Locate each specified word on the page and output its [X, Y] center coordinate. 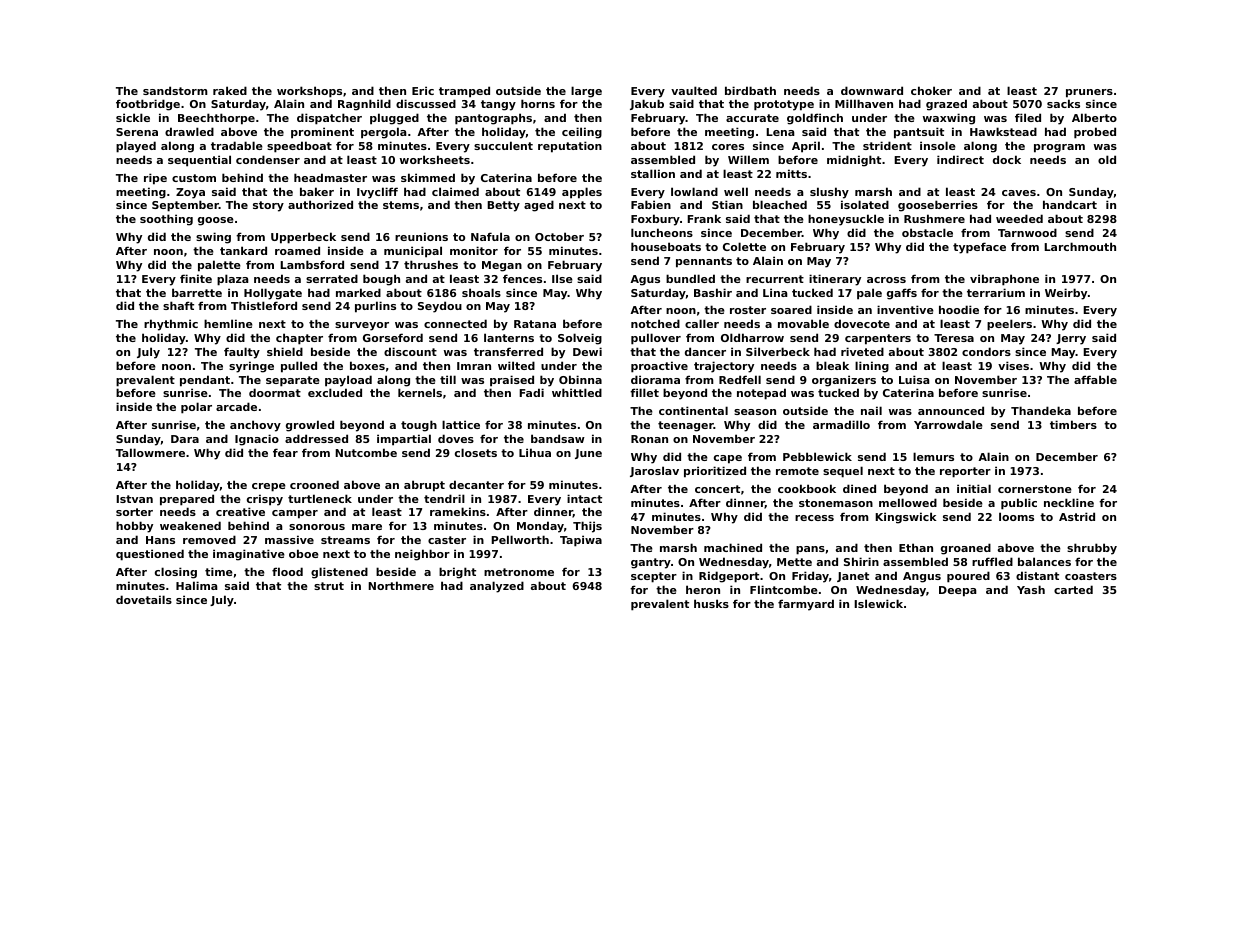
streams [345, 540]
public [1019, 504]
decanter [476, 484]
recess [814, 518]
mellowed [908, 502]
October [559, 236]
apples [582, 193]
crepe [269, 487]
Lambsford [312, 264]
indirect [960, 159]
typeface [979, 248]
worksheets [435, 159]
